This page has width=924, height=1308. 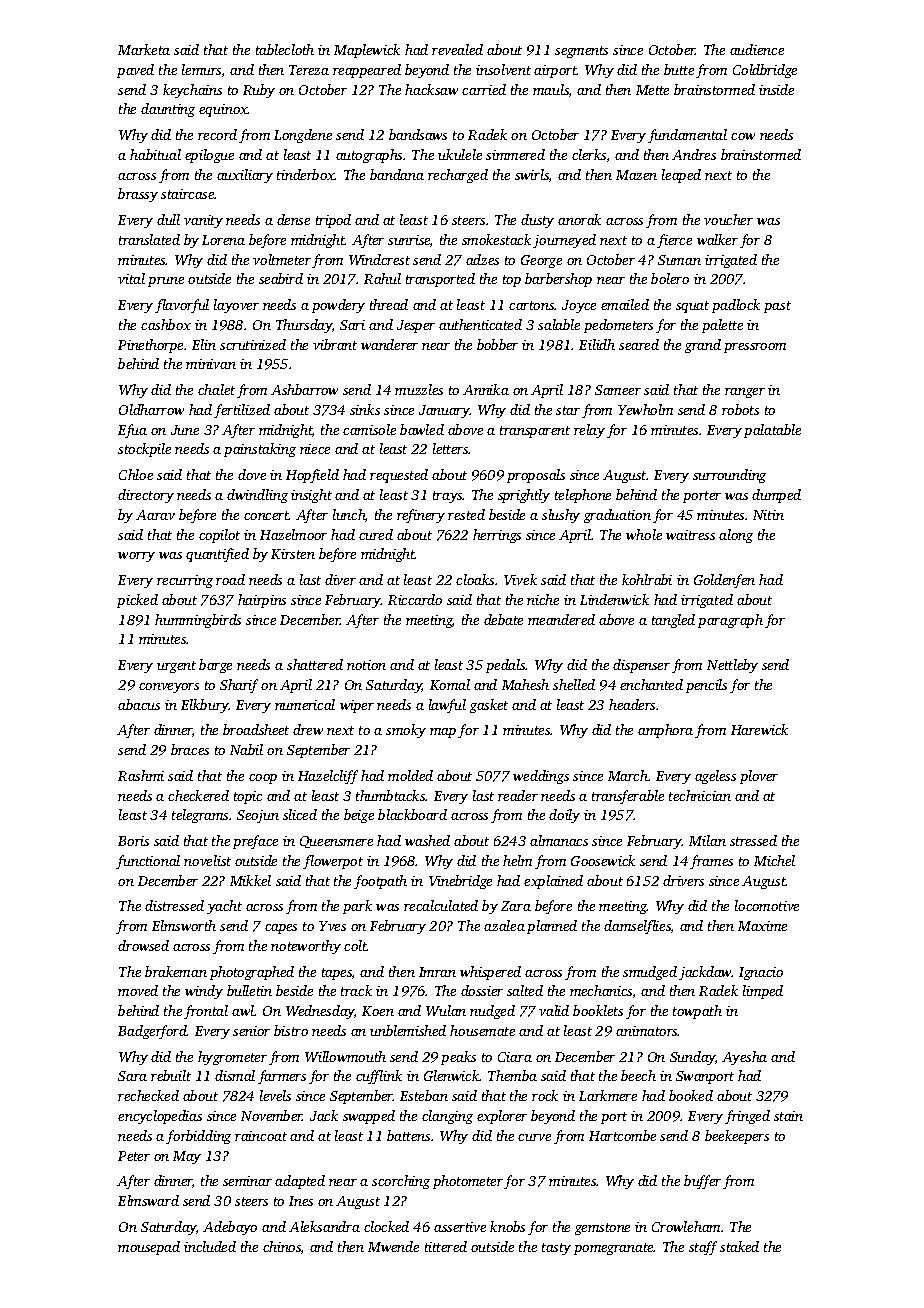 What do you see at coordinates (251, 1031) in the page?
I see `senior` at bounding box center [251, 1031].
